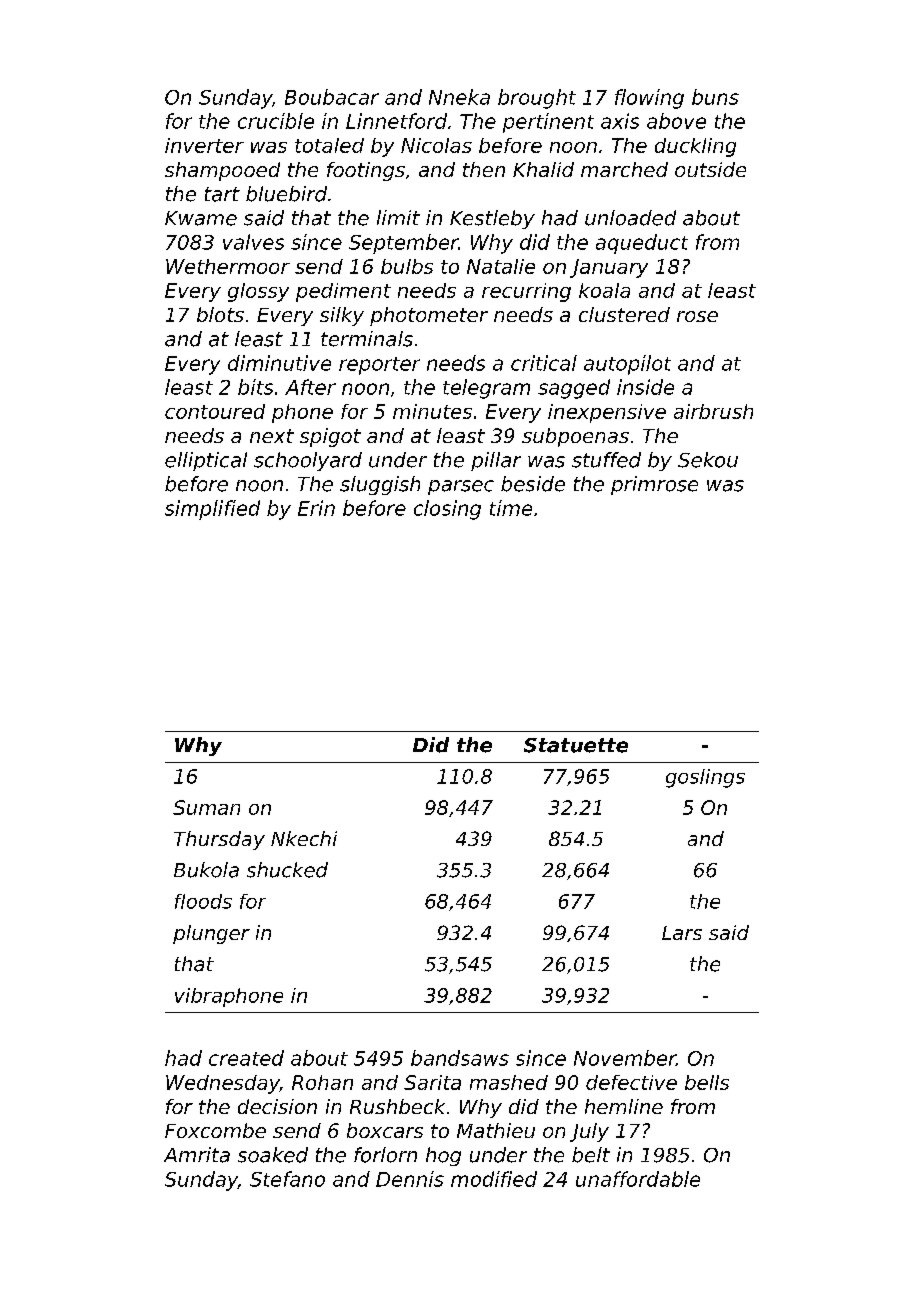 Image resolution: width=924 pixels, height=1311 pixels. What do you see at coordinates (459, 97) in the document?
I see `Nneka` at bounding box center [459, 97].
